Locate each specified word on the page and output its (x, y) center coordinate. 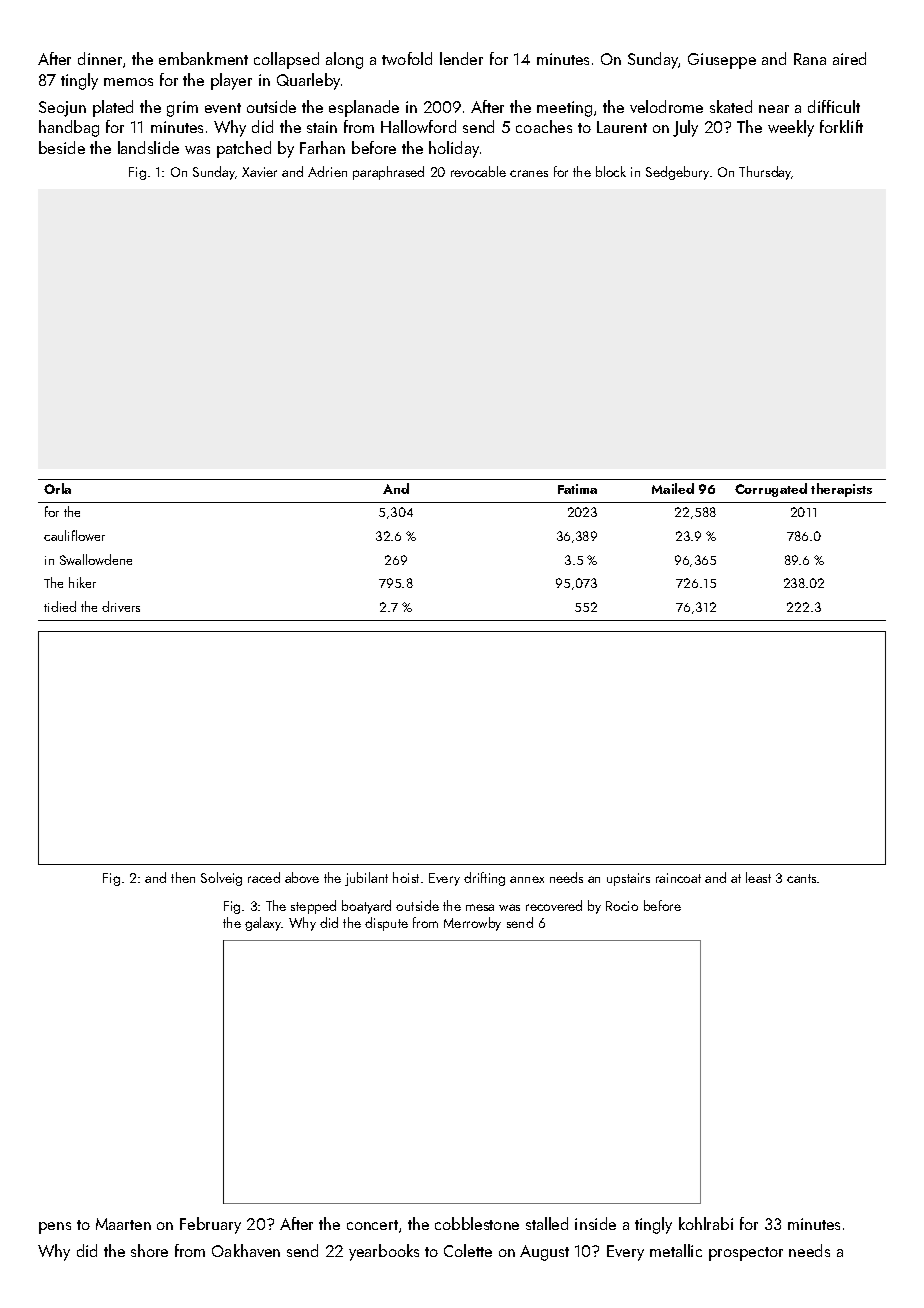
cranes (529, 173)
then (183, 877)
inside (595, 1223)
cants (801, 878)
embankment (203, 58)
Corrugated (771, 490)
